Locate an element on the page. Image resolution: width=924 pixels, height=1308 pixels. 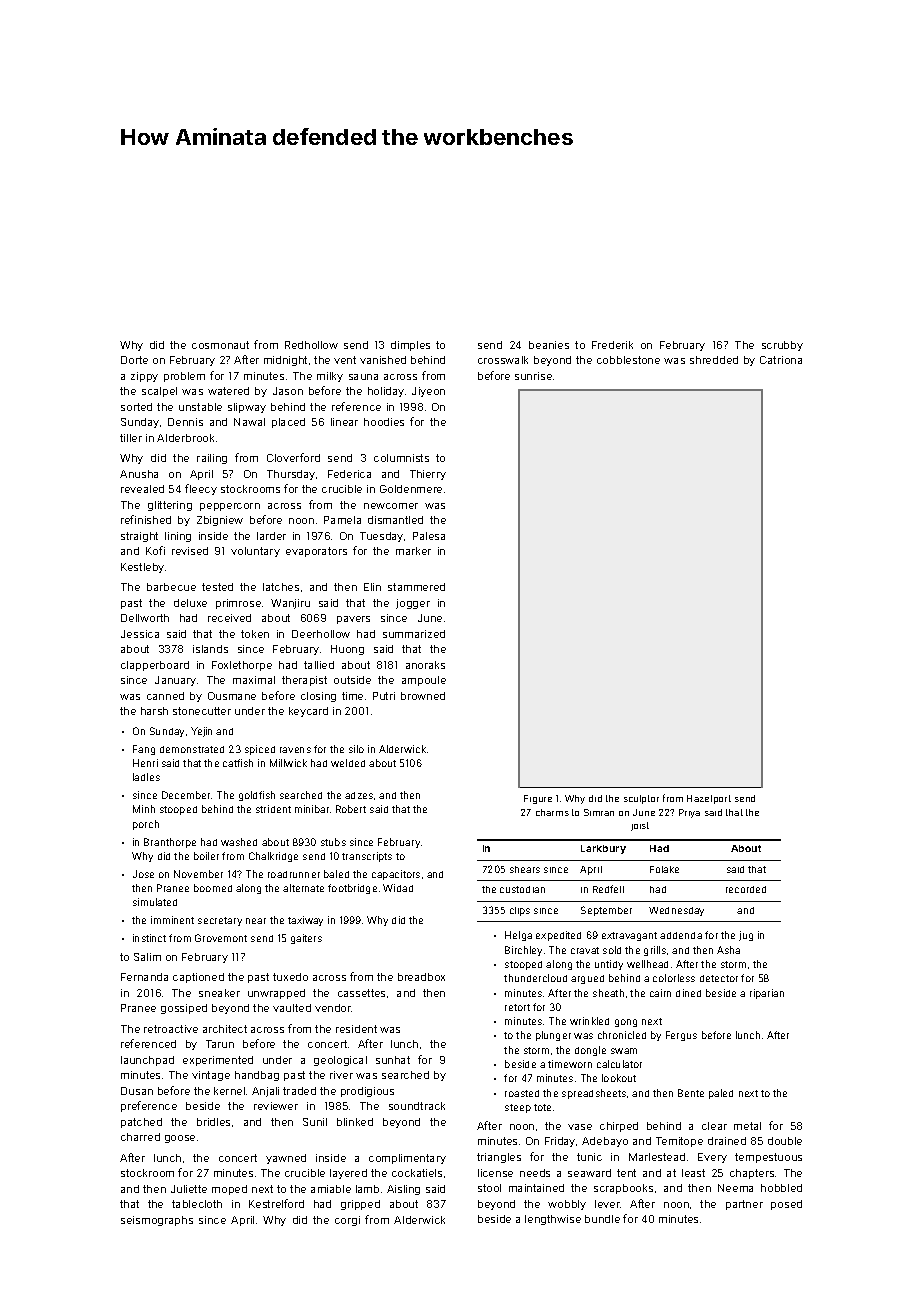
placed is located at coordinates (288, 423).
